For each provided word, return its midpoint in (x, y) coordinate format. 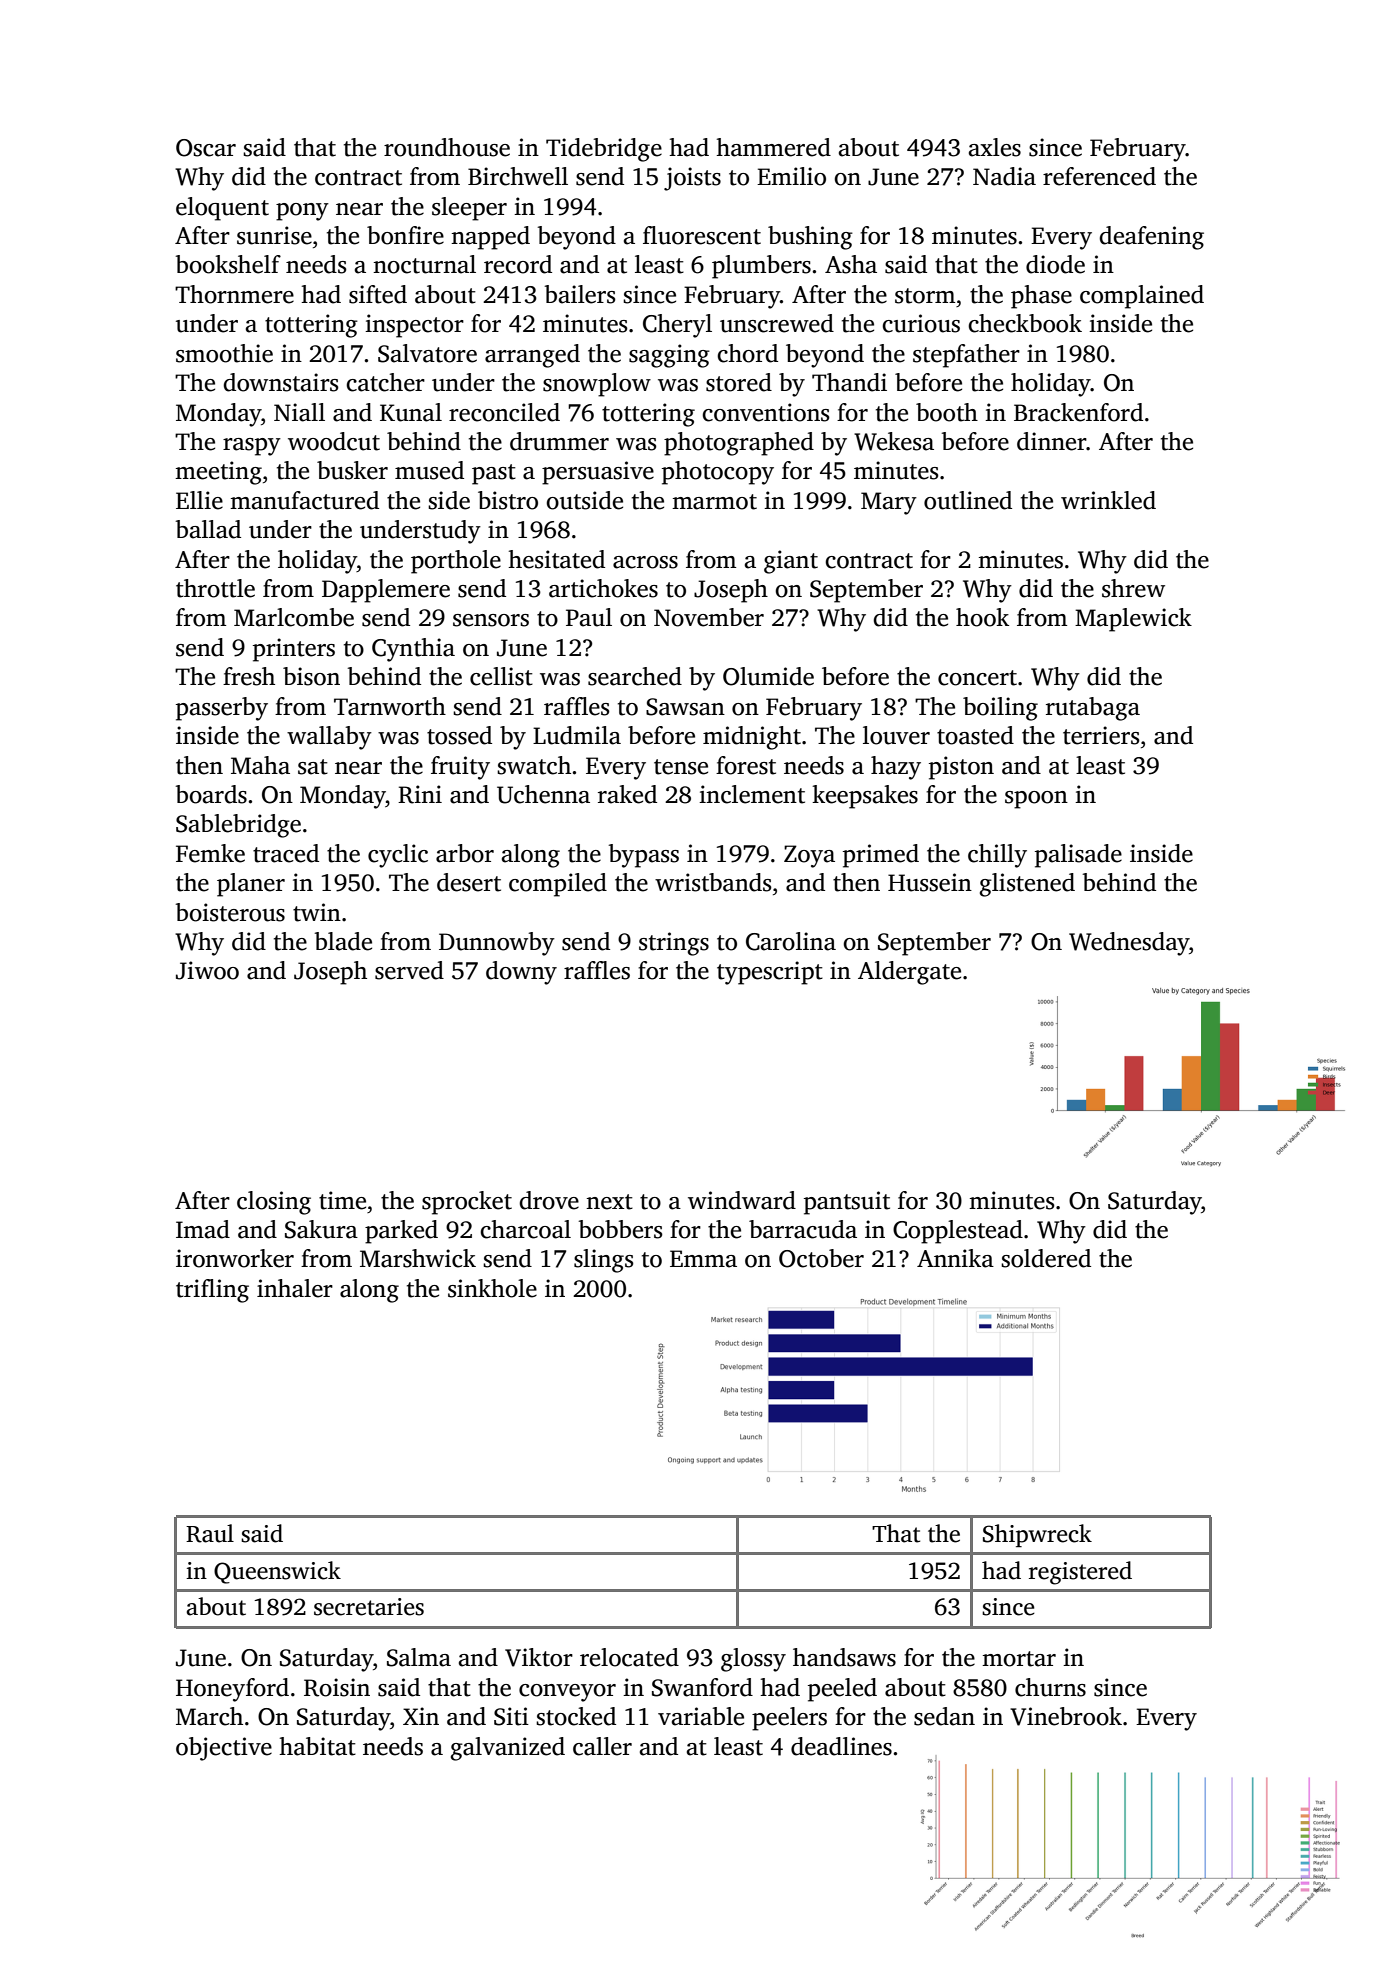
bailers (580, 294)
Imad (203, 1229)
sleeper (469, 209)
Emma (703, 1259)
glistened (1027, 885)
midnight (752, 738)
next (609, 1202)
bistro (508, 500)
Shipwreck (1037, 1535)
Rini (420, 794)
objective (224, 1749)
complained (1142, 297)
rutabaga (1093, 709)
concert (977, 678)
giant (791, 562)
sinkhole (492, 1288)
